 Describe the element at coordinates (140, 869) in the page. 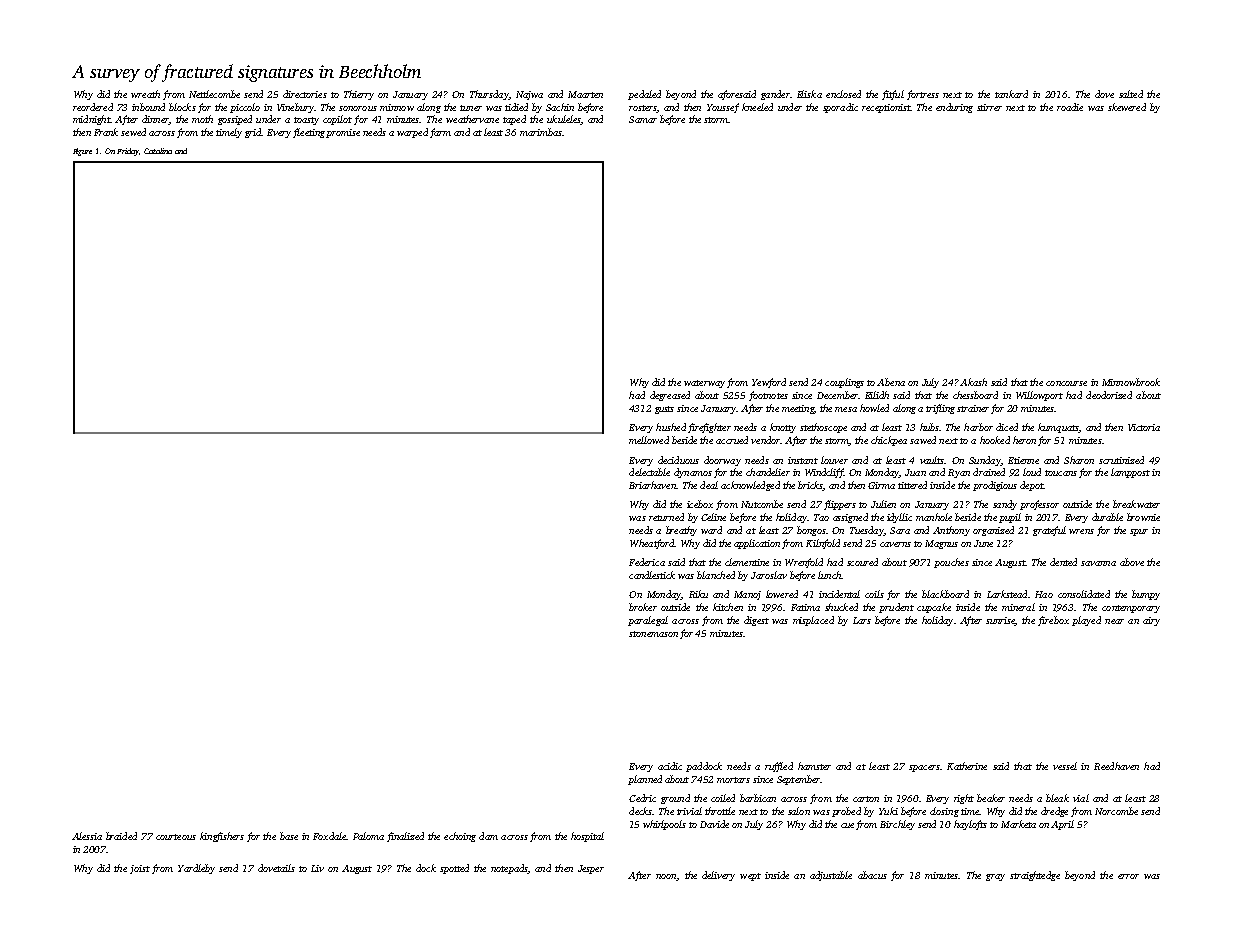

I see `joist` at that location.
